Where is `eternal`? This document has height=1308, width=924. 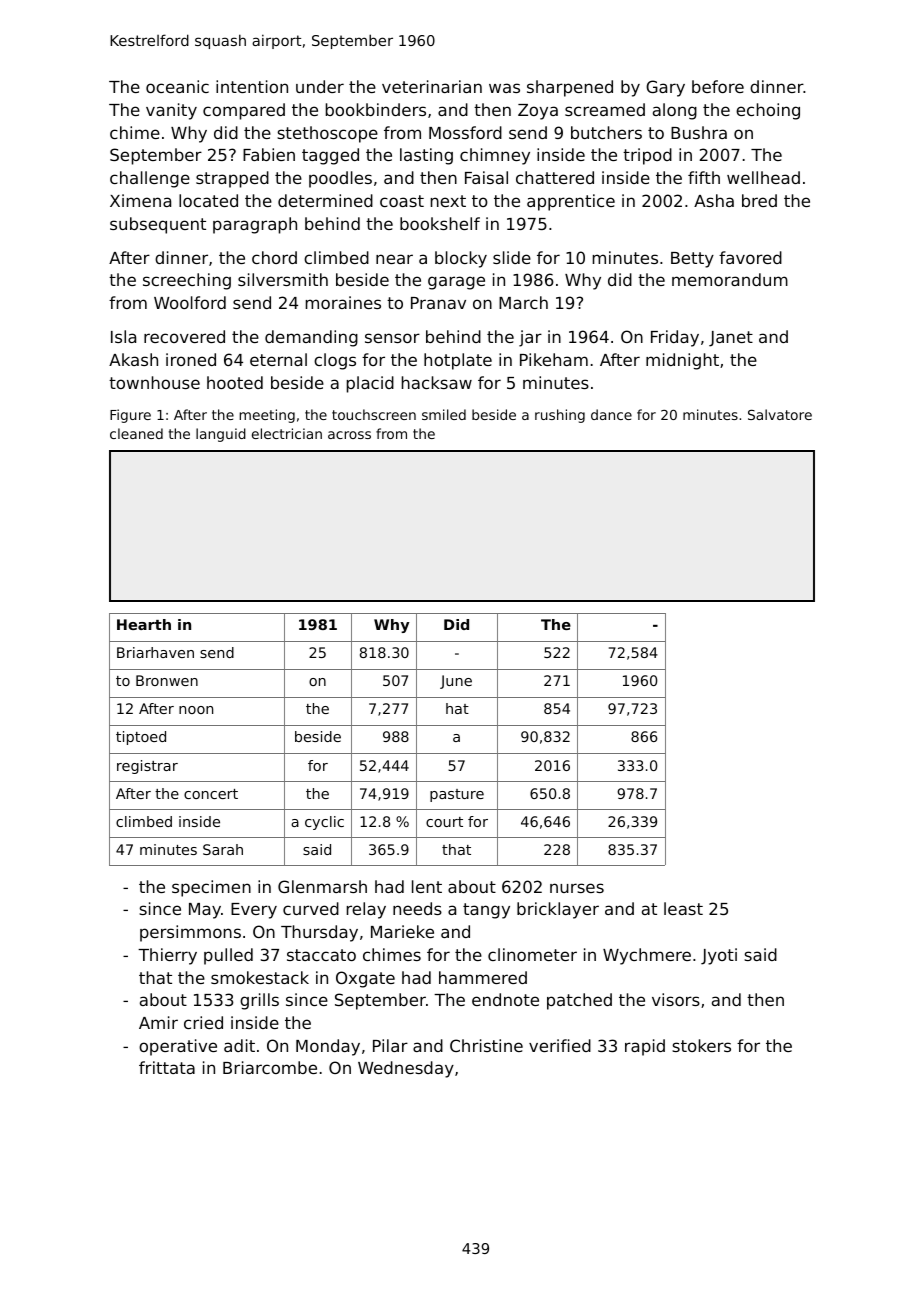 eternal is located at coordinates (278, 359).
